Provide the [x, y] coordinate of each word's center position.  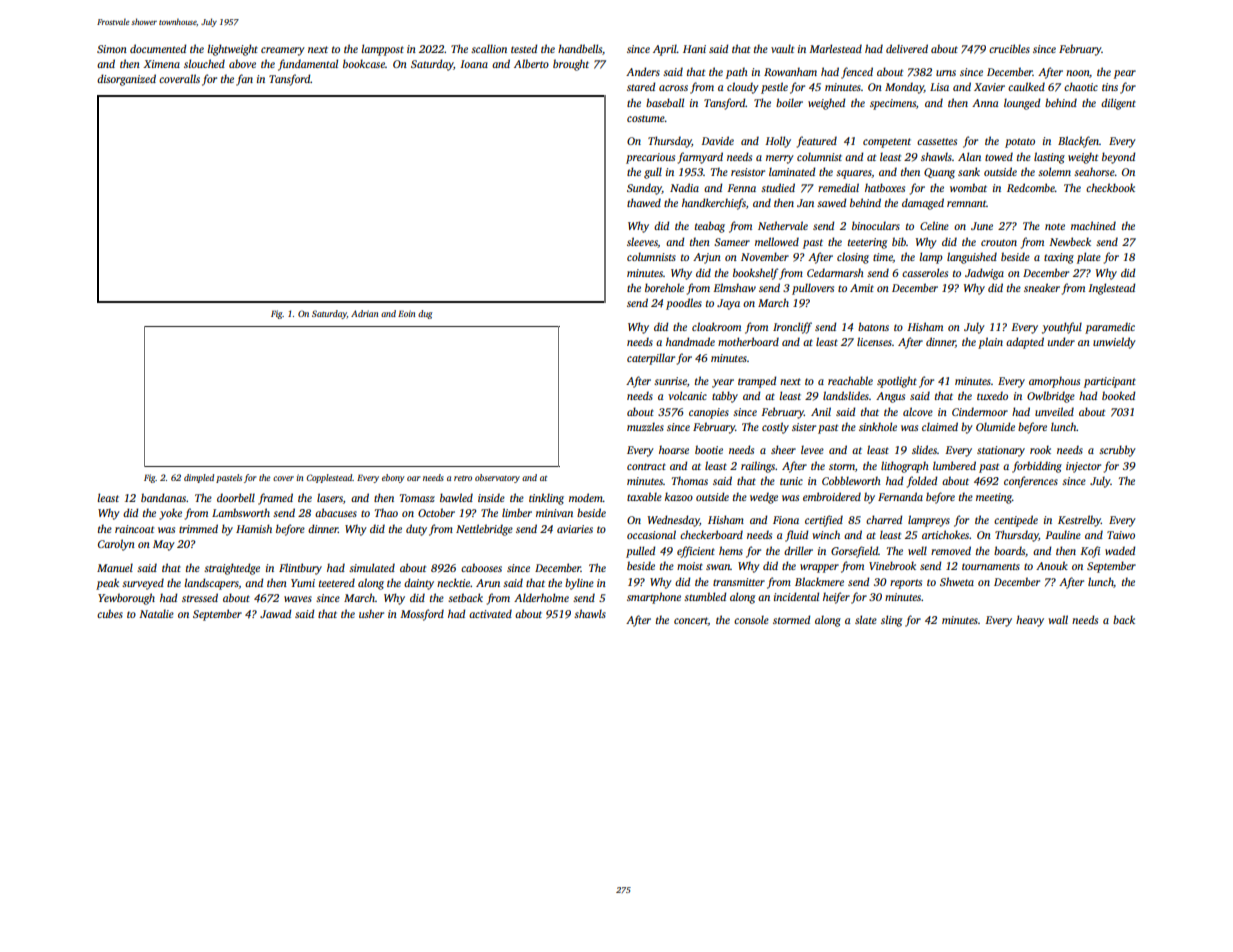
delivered [907, 48]
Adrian [364, 313]
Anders [643, 71]
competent [887, 143]
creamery [283, 51]
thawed [644, 202]
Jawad [275, 613]
